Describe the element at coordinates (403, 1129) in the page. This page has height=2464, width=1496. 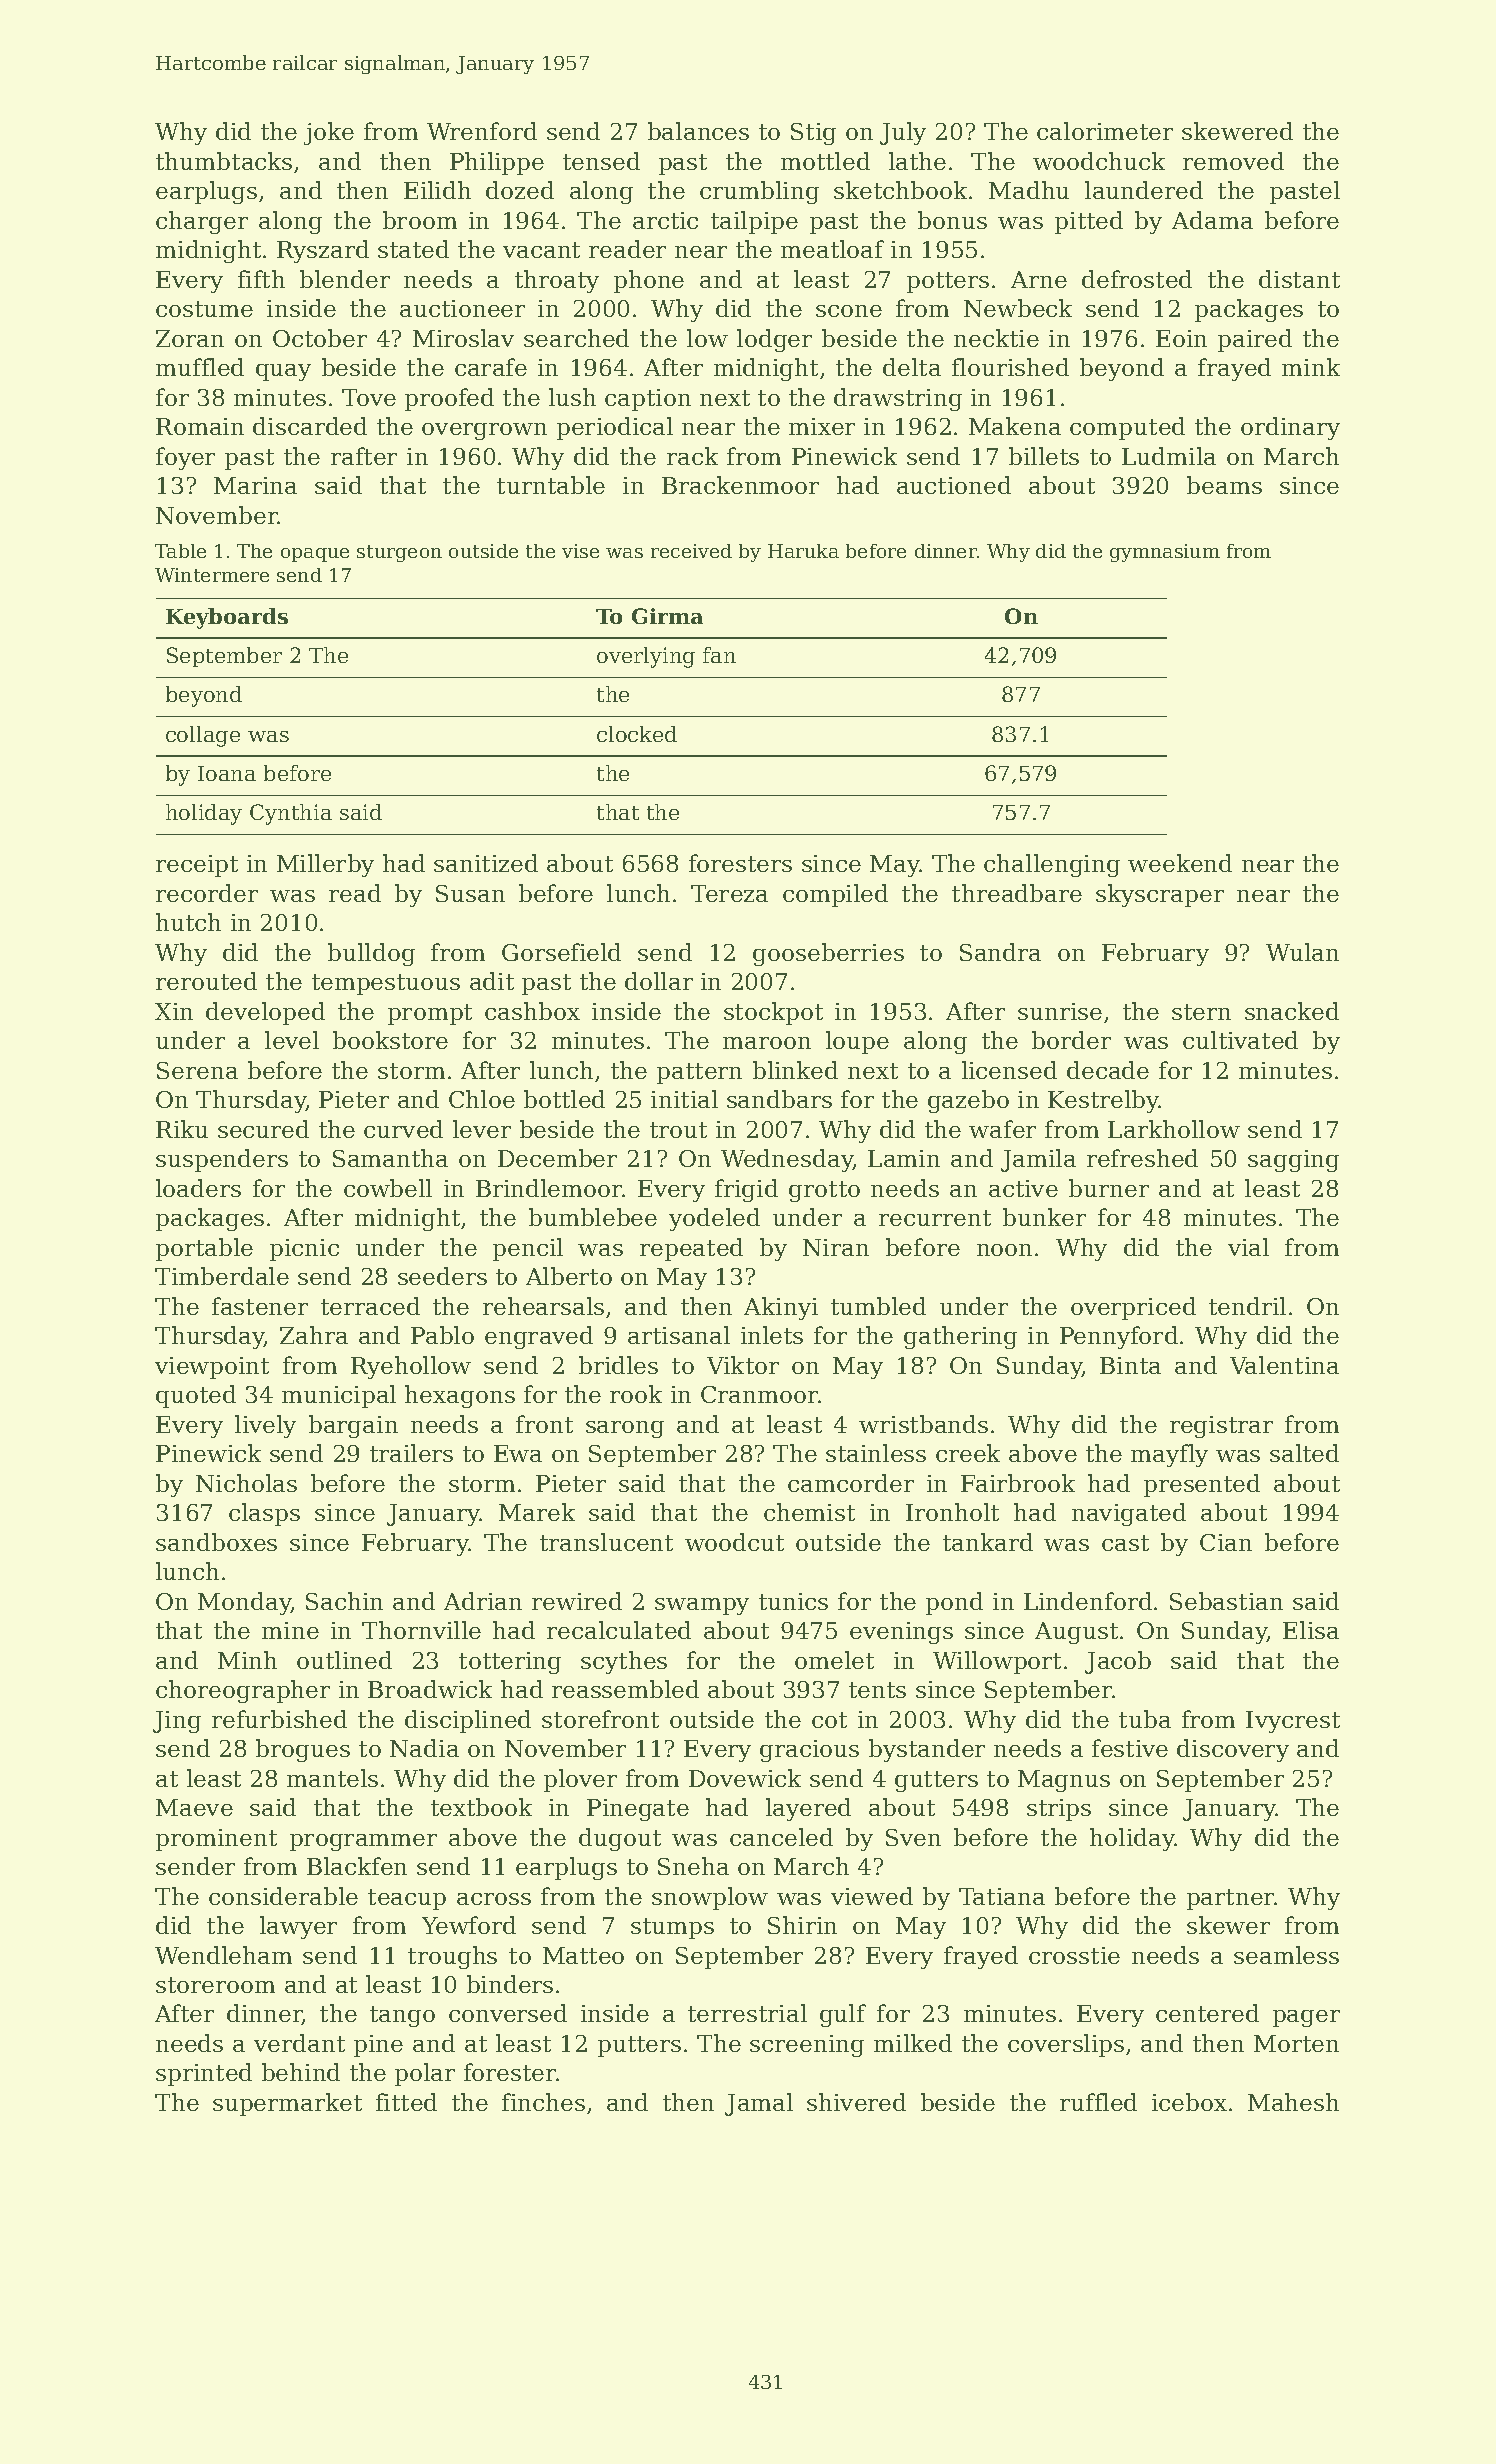
I see `curved` at that location.
